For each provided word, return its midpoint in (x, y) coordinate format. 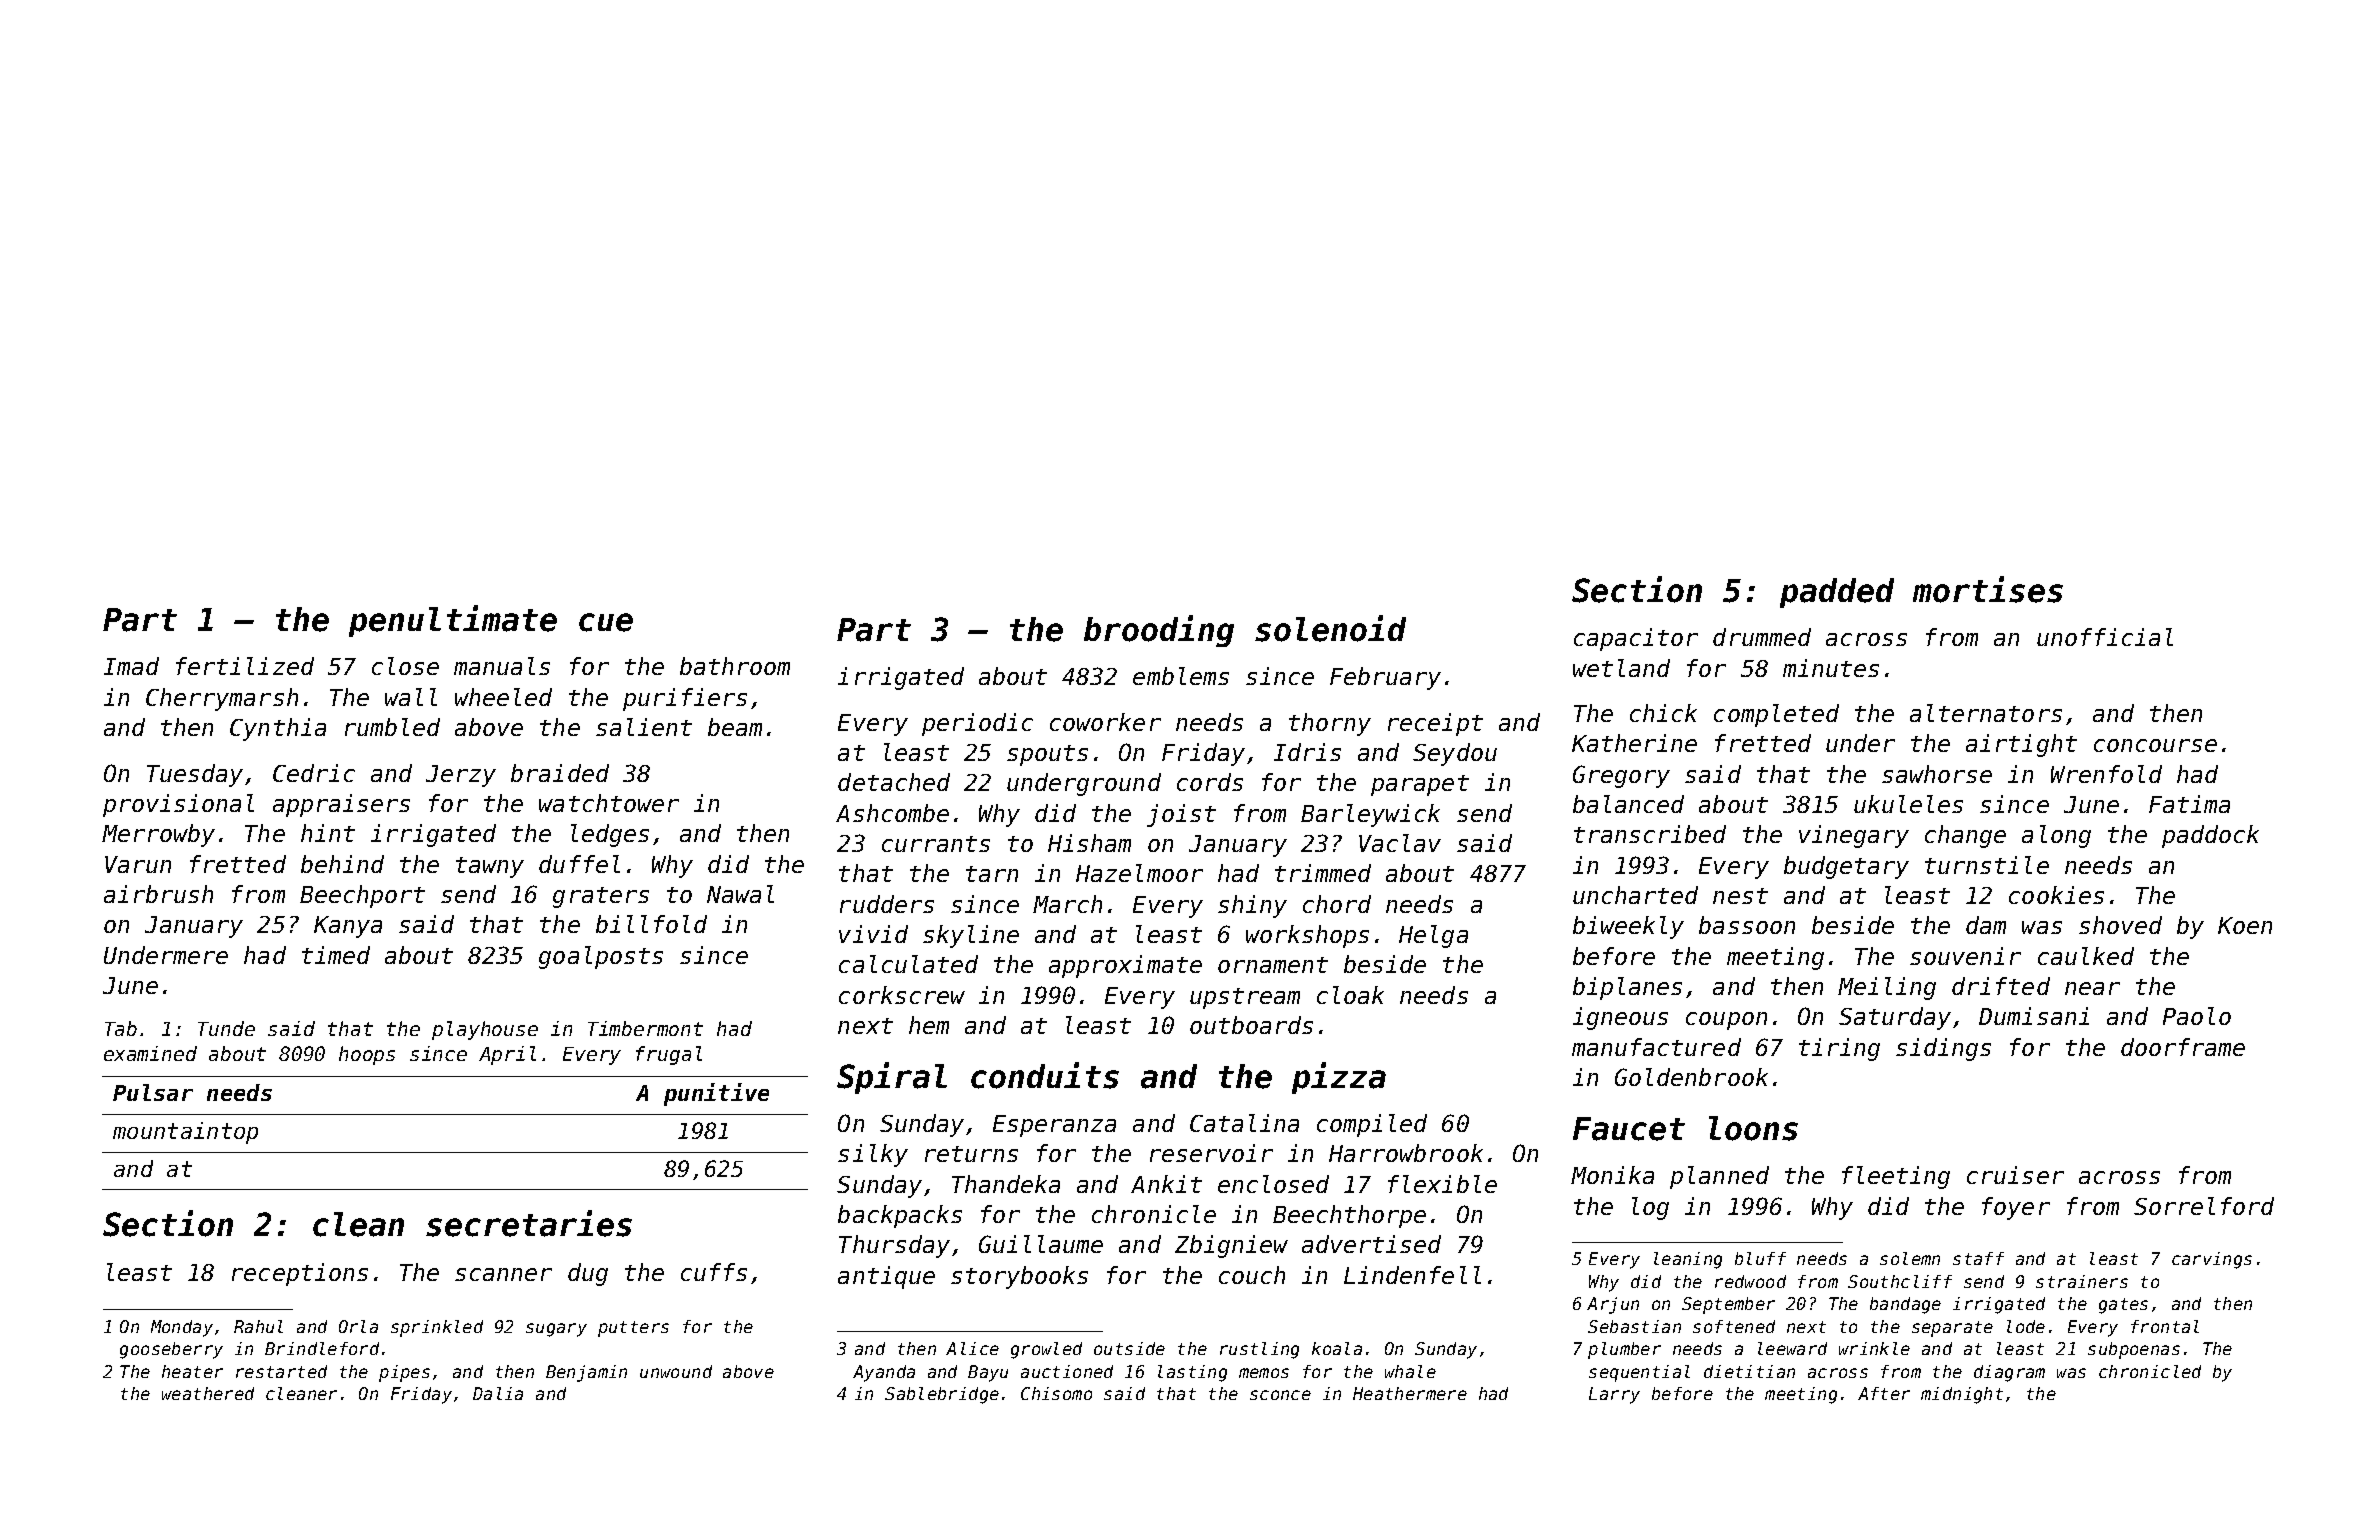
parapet (1420, 785)
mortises (1988, 589)
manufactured (1656, 1047)
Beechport (362, 896)
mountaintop (185, 1133)
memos (1264, 1373)
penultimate (453, 621)
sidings (1943, 1049)
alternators (1986, 713)
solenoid (1330, 628)
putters (633, 1329)
